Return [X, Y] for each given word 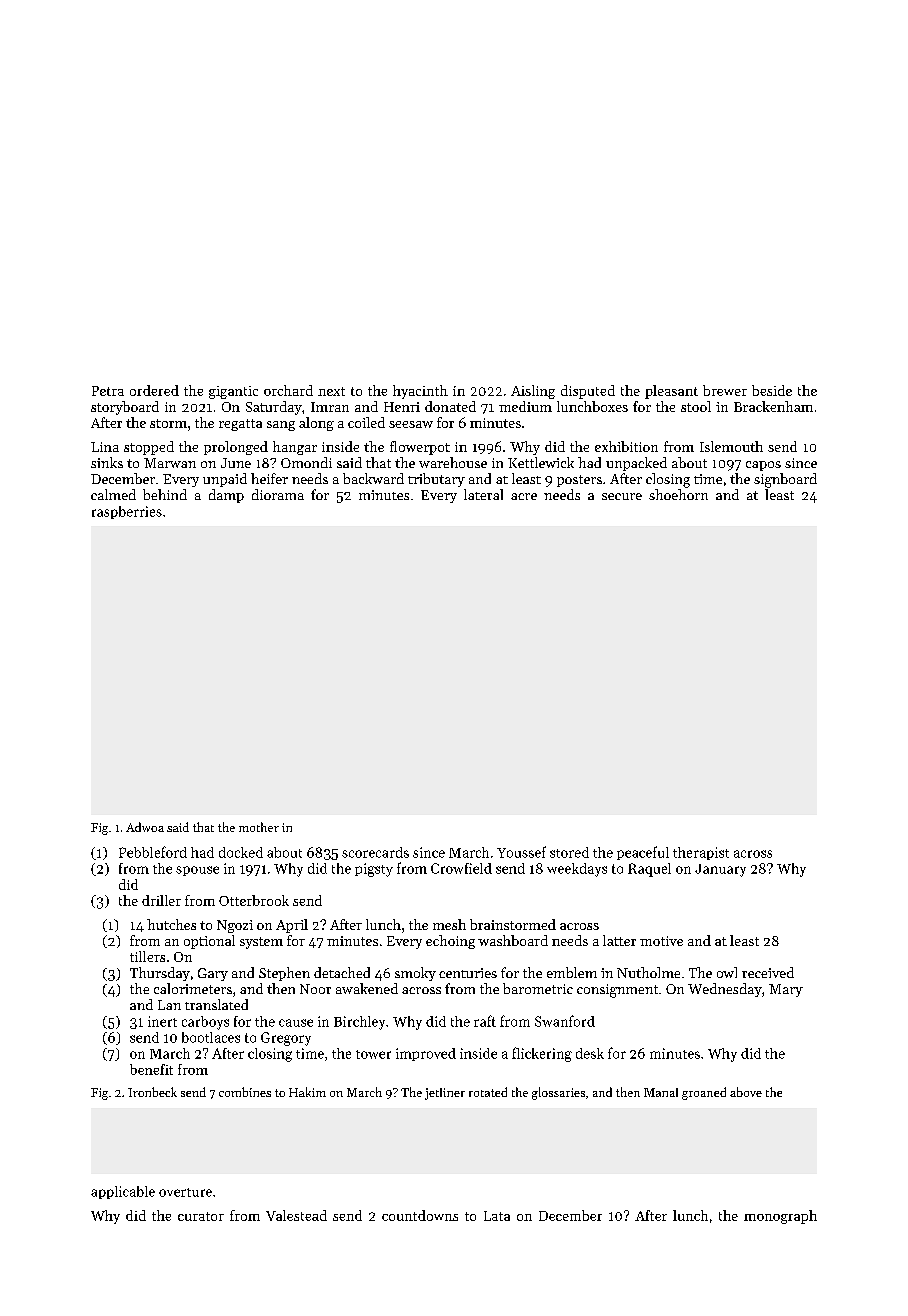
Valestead [296, 1215]
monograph [780, 1217]
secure [622, 496]
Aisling [533, 392]
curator [201, 1216]
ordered [154, 390]
